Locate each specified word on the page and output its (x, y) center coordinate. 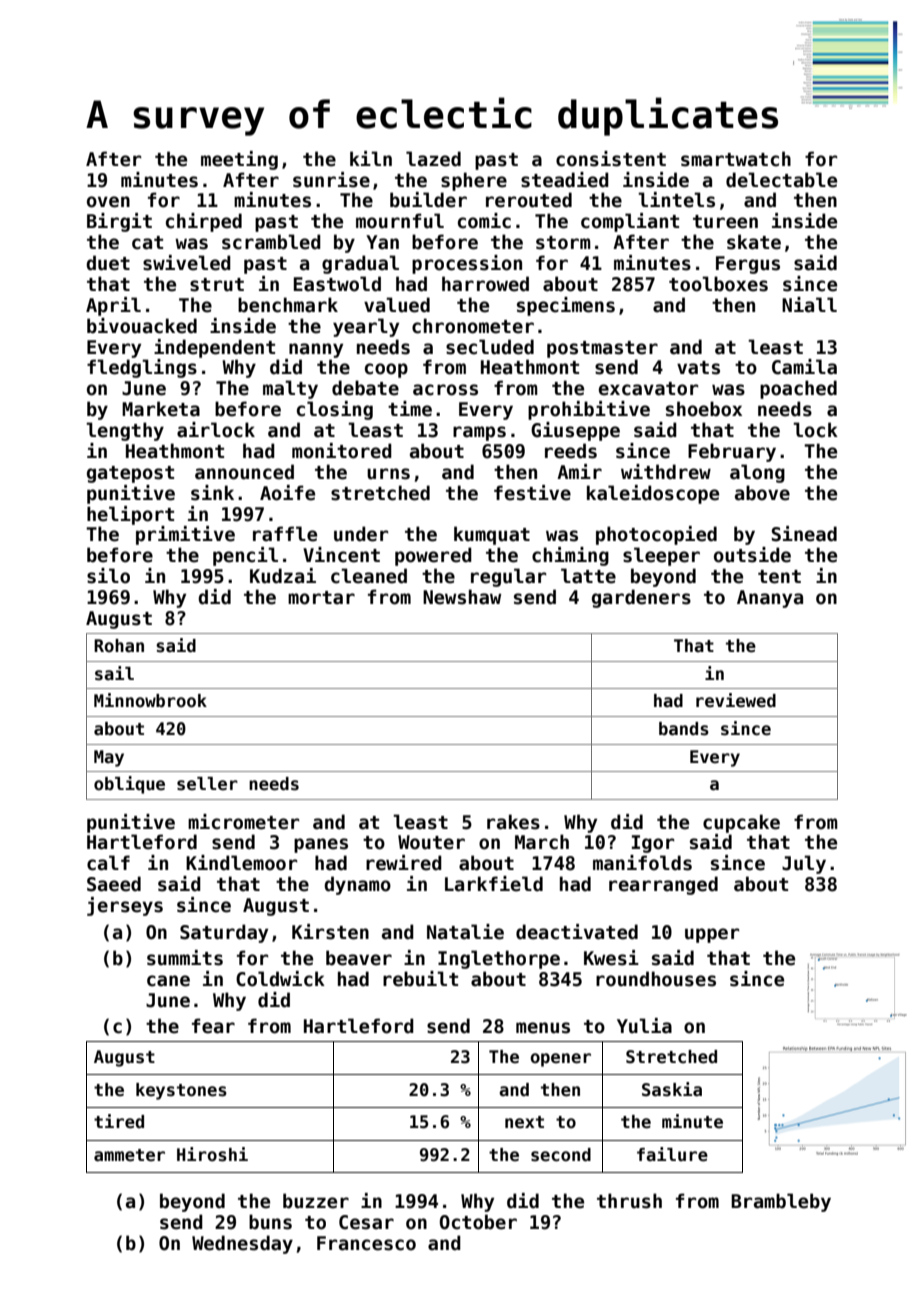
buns (270, 1222)
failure (672, 1154)
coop (386, 370)
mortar (321, 598)
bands (684, 729)
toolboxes (718, 284)
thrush (629, 1201)
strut (217, 285)
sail (114, 673)
